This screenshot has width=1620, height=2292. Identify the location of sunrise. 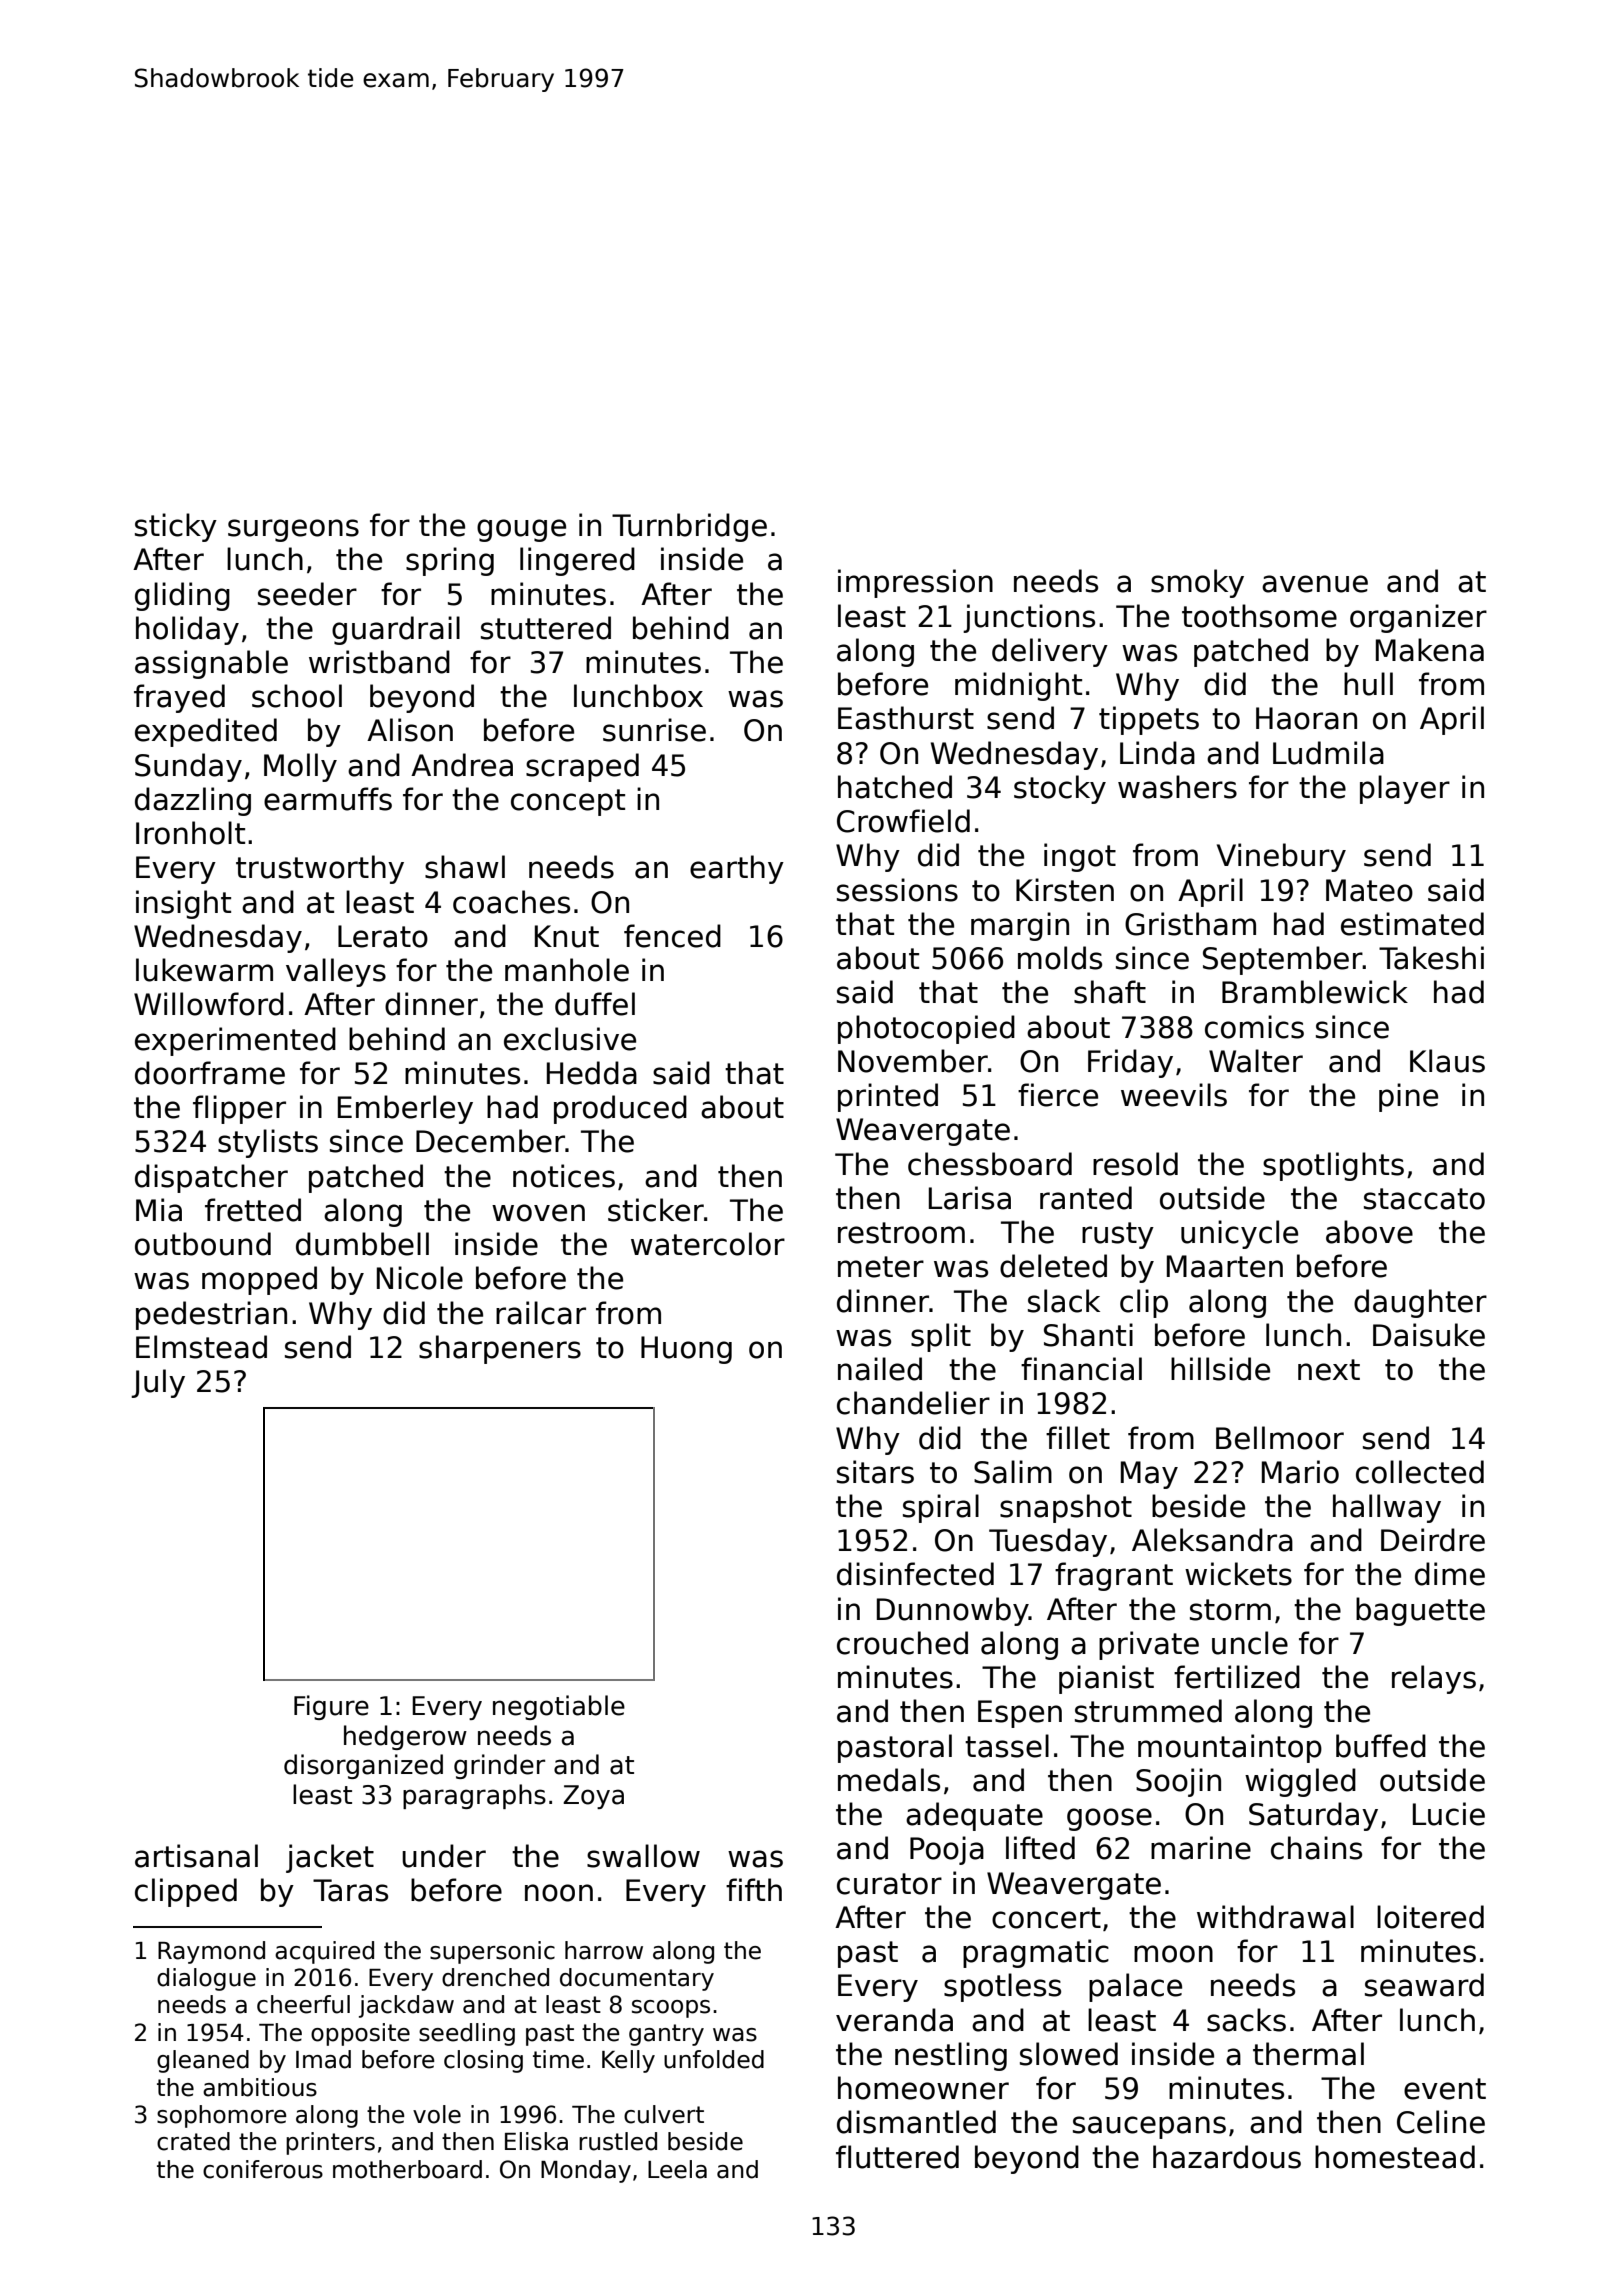
(654, 730).
